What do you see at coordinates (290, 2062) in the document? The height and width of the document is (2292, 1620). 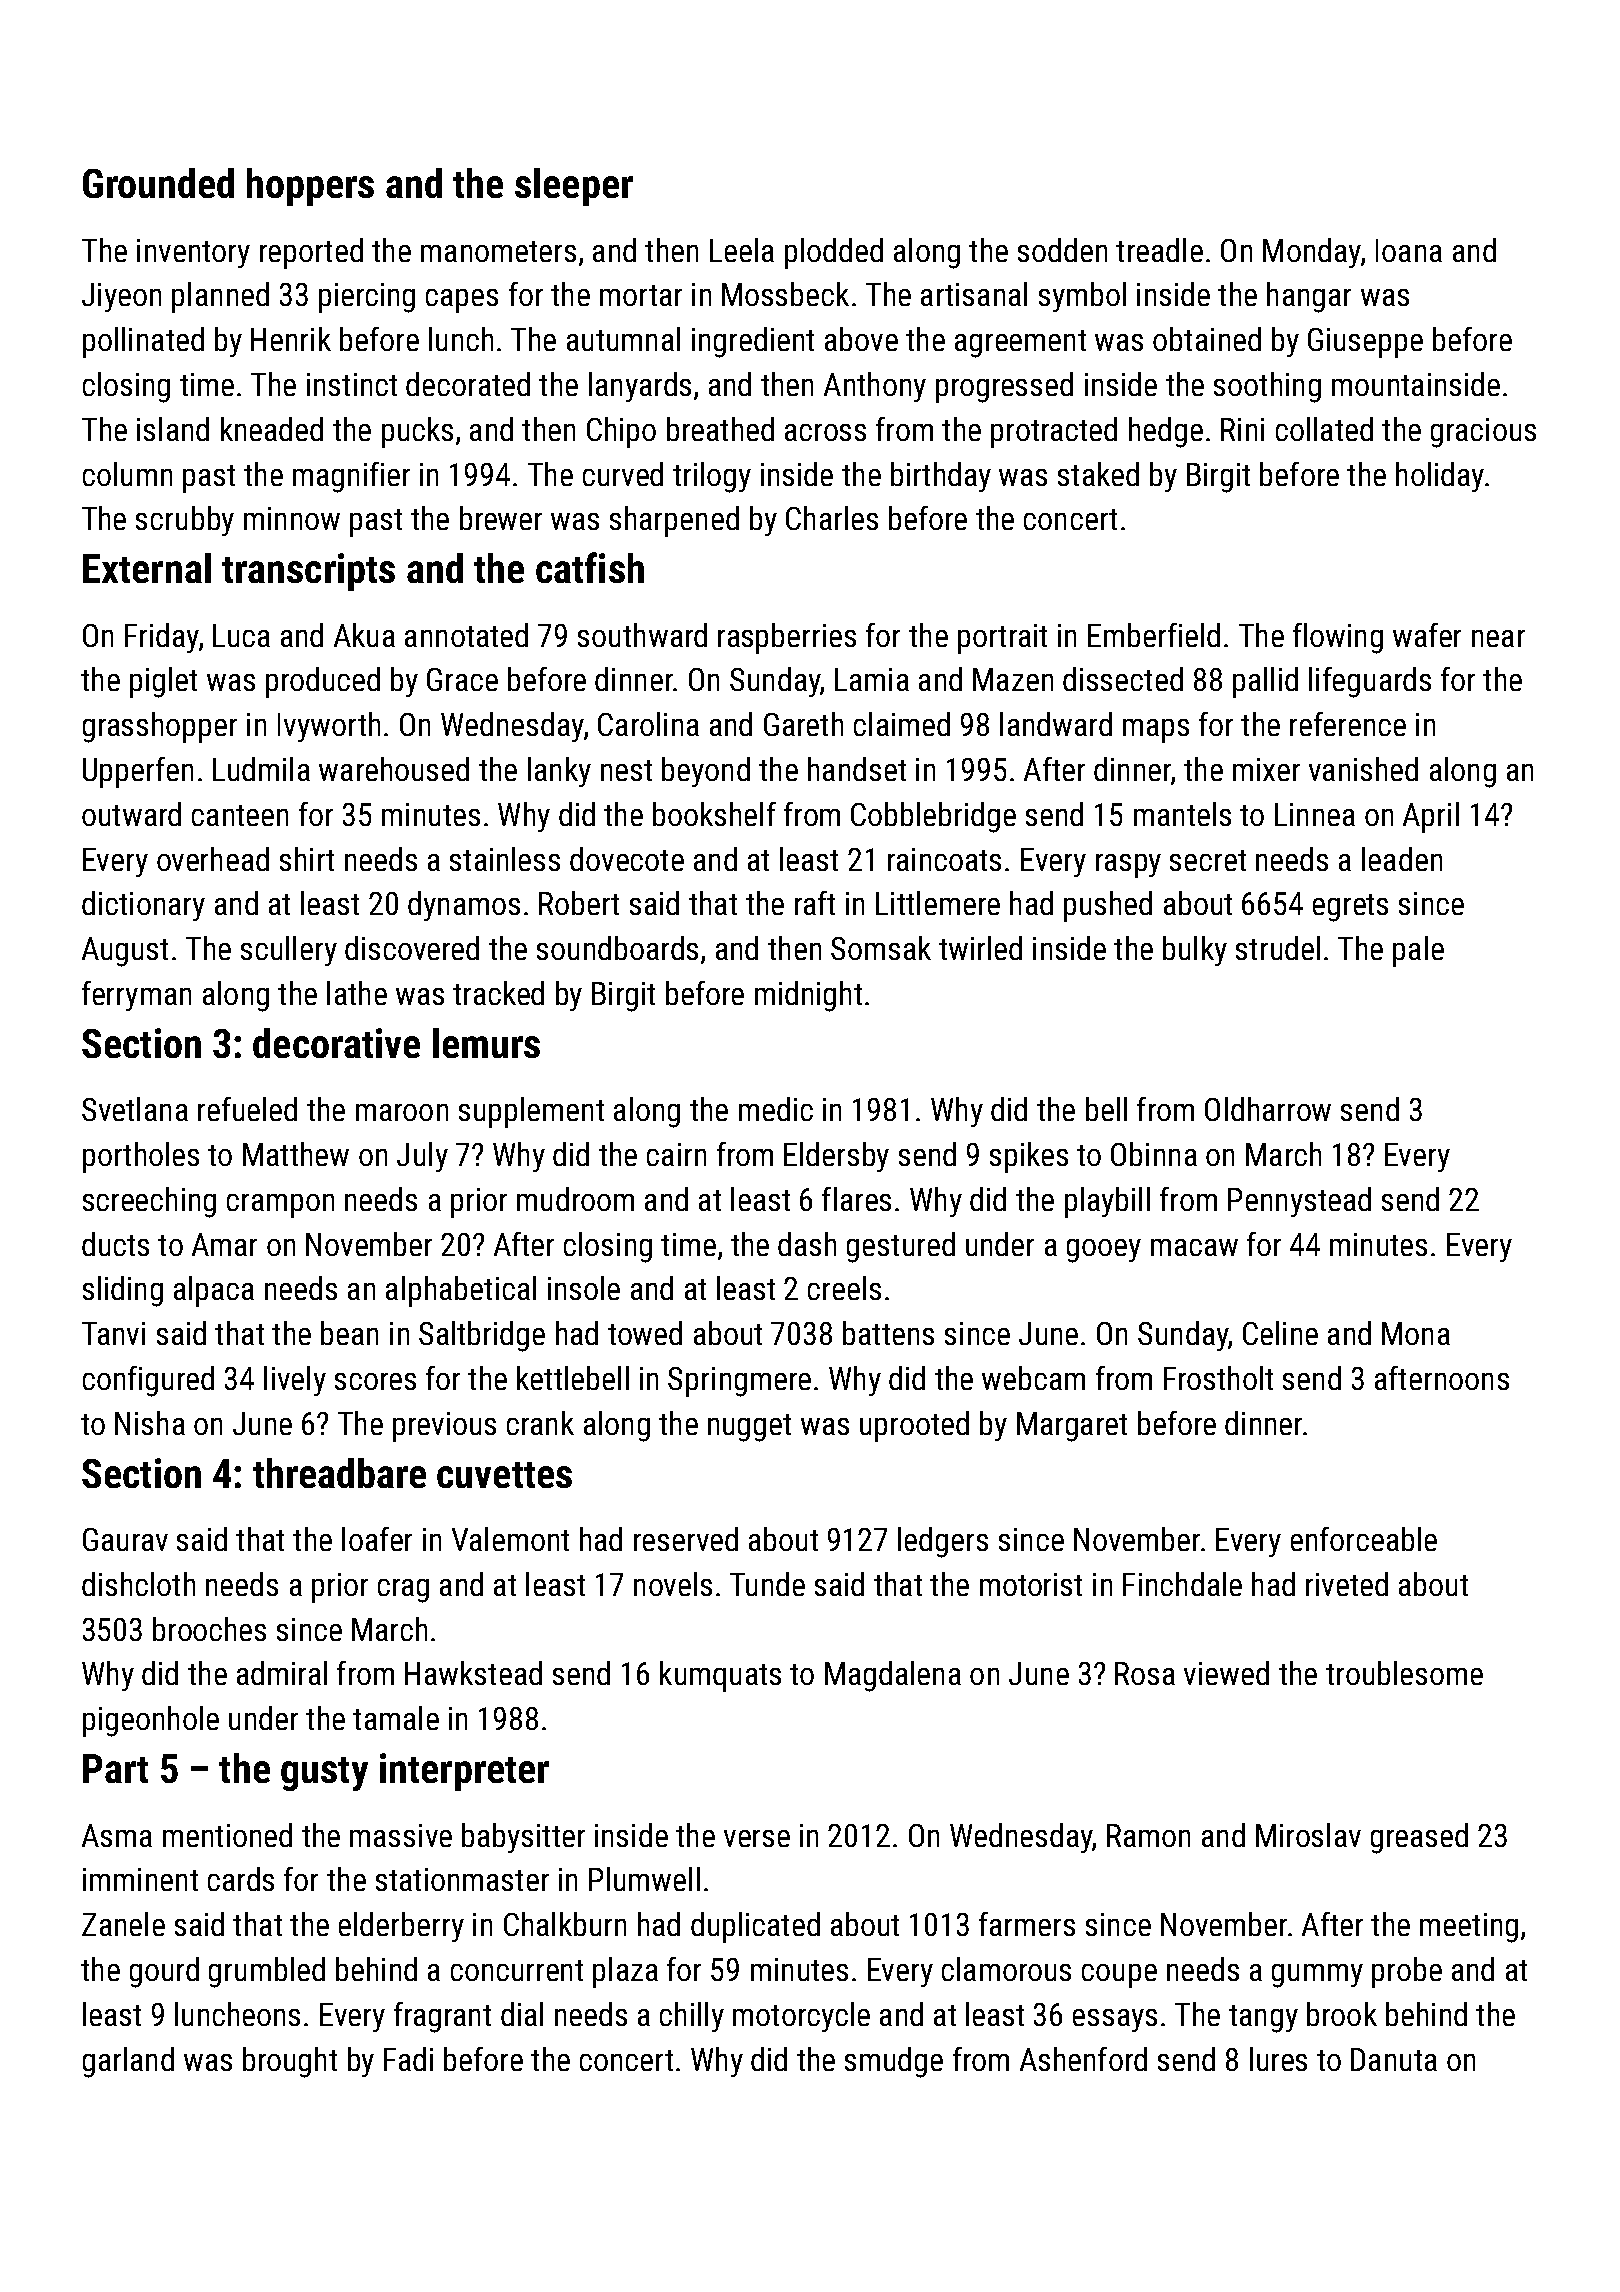 I see `brought` at bounding box center [290, 2062].
